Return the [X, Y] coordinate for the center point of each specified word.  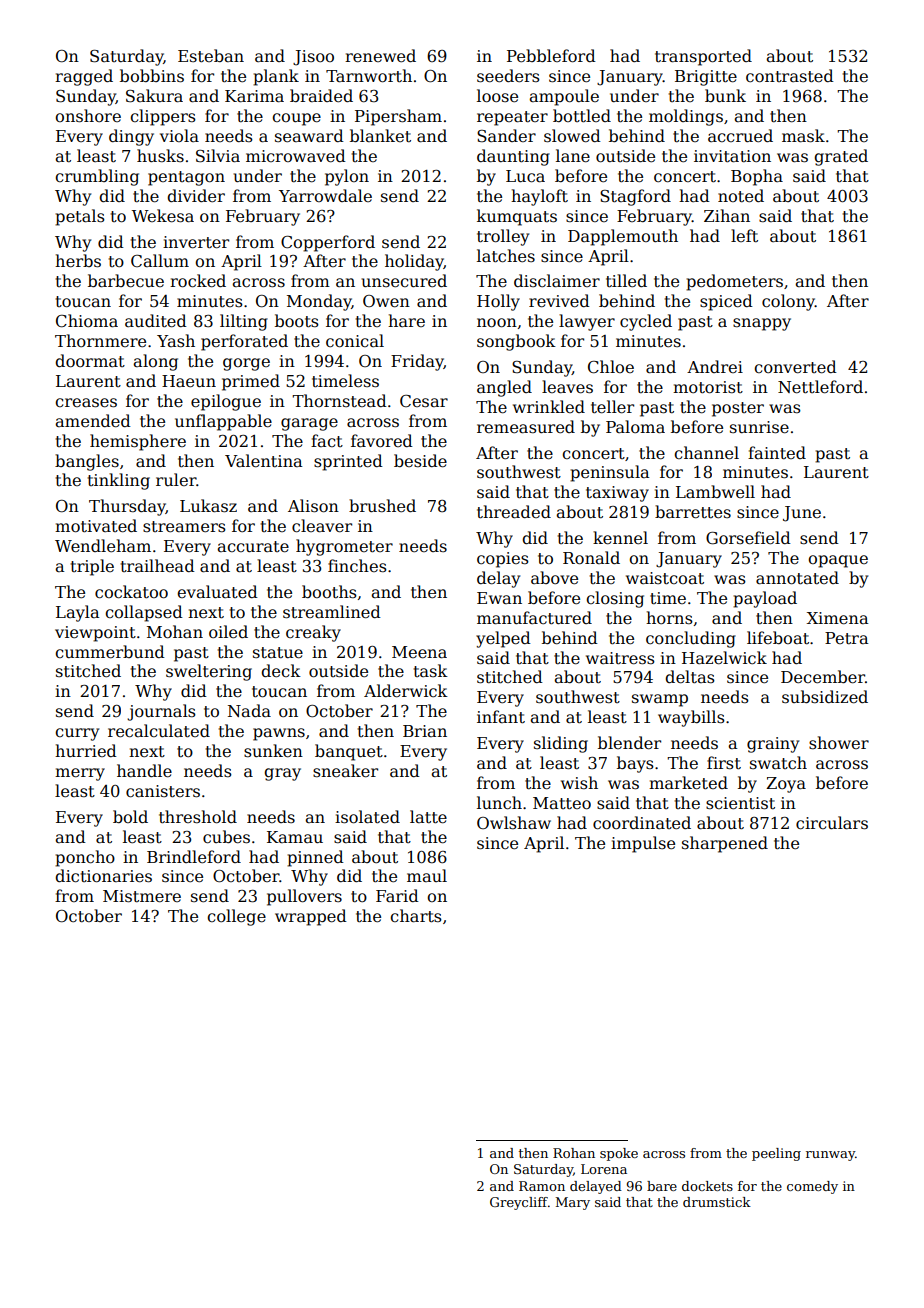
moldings [686, 117]
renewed [380, 56]
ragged [84, 77]
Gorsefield [748, 538]
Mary [573, 1203]
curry [77, 734]
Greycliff [519, 1203]
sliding [561, 744]
